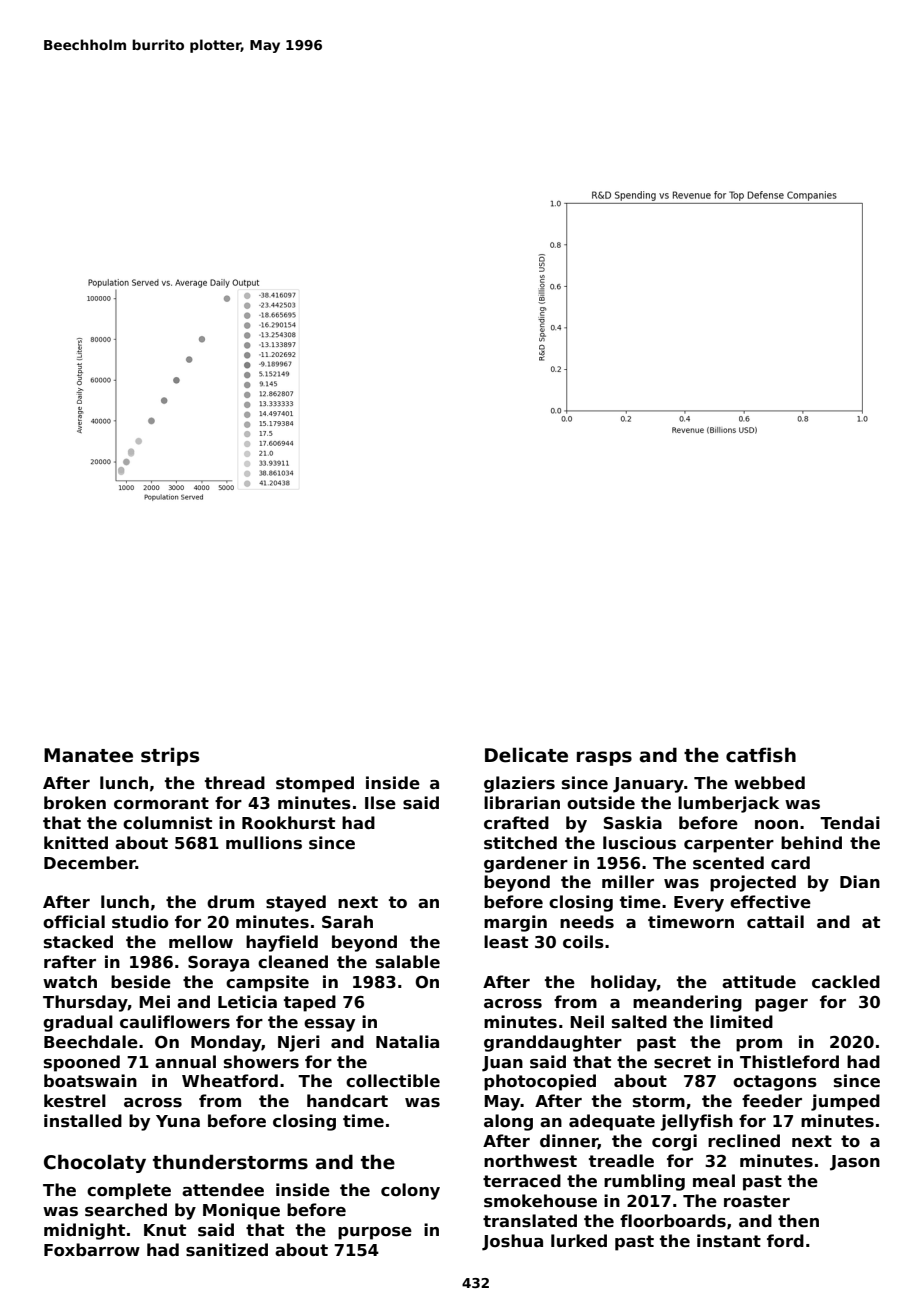  Describe the element at coordinates (201, 942) in the page. I see `mellow` at that location.
